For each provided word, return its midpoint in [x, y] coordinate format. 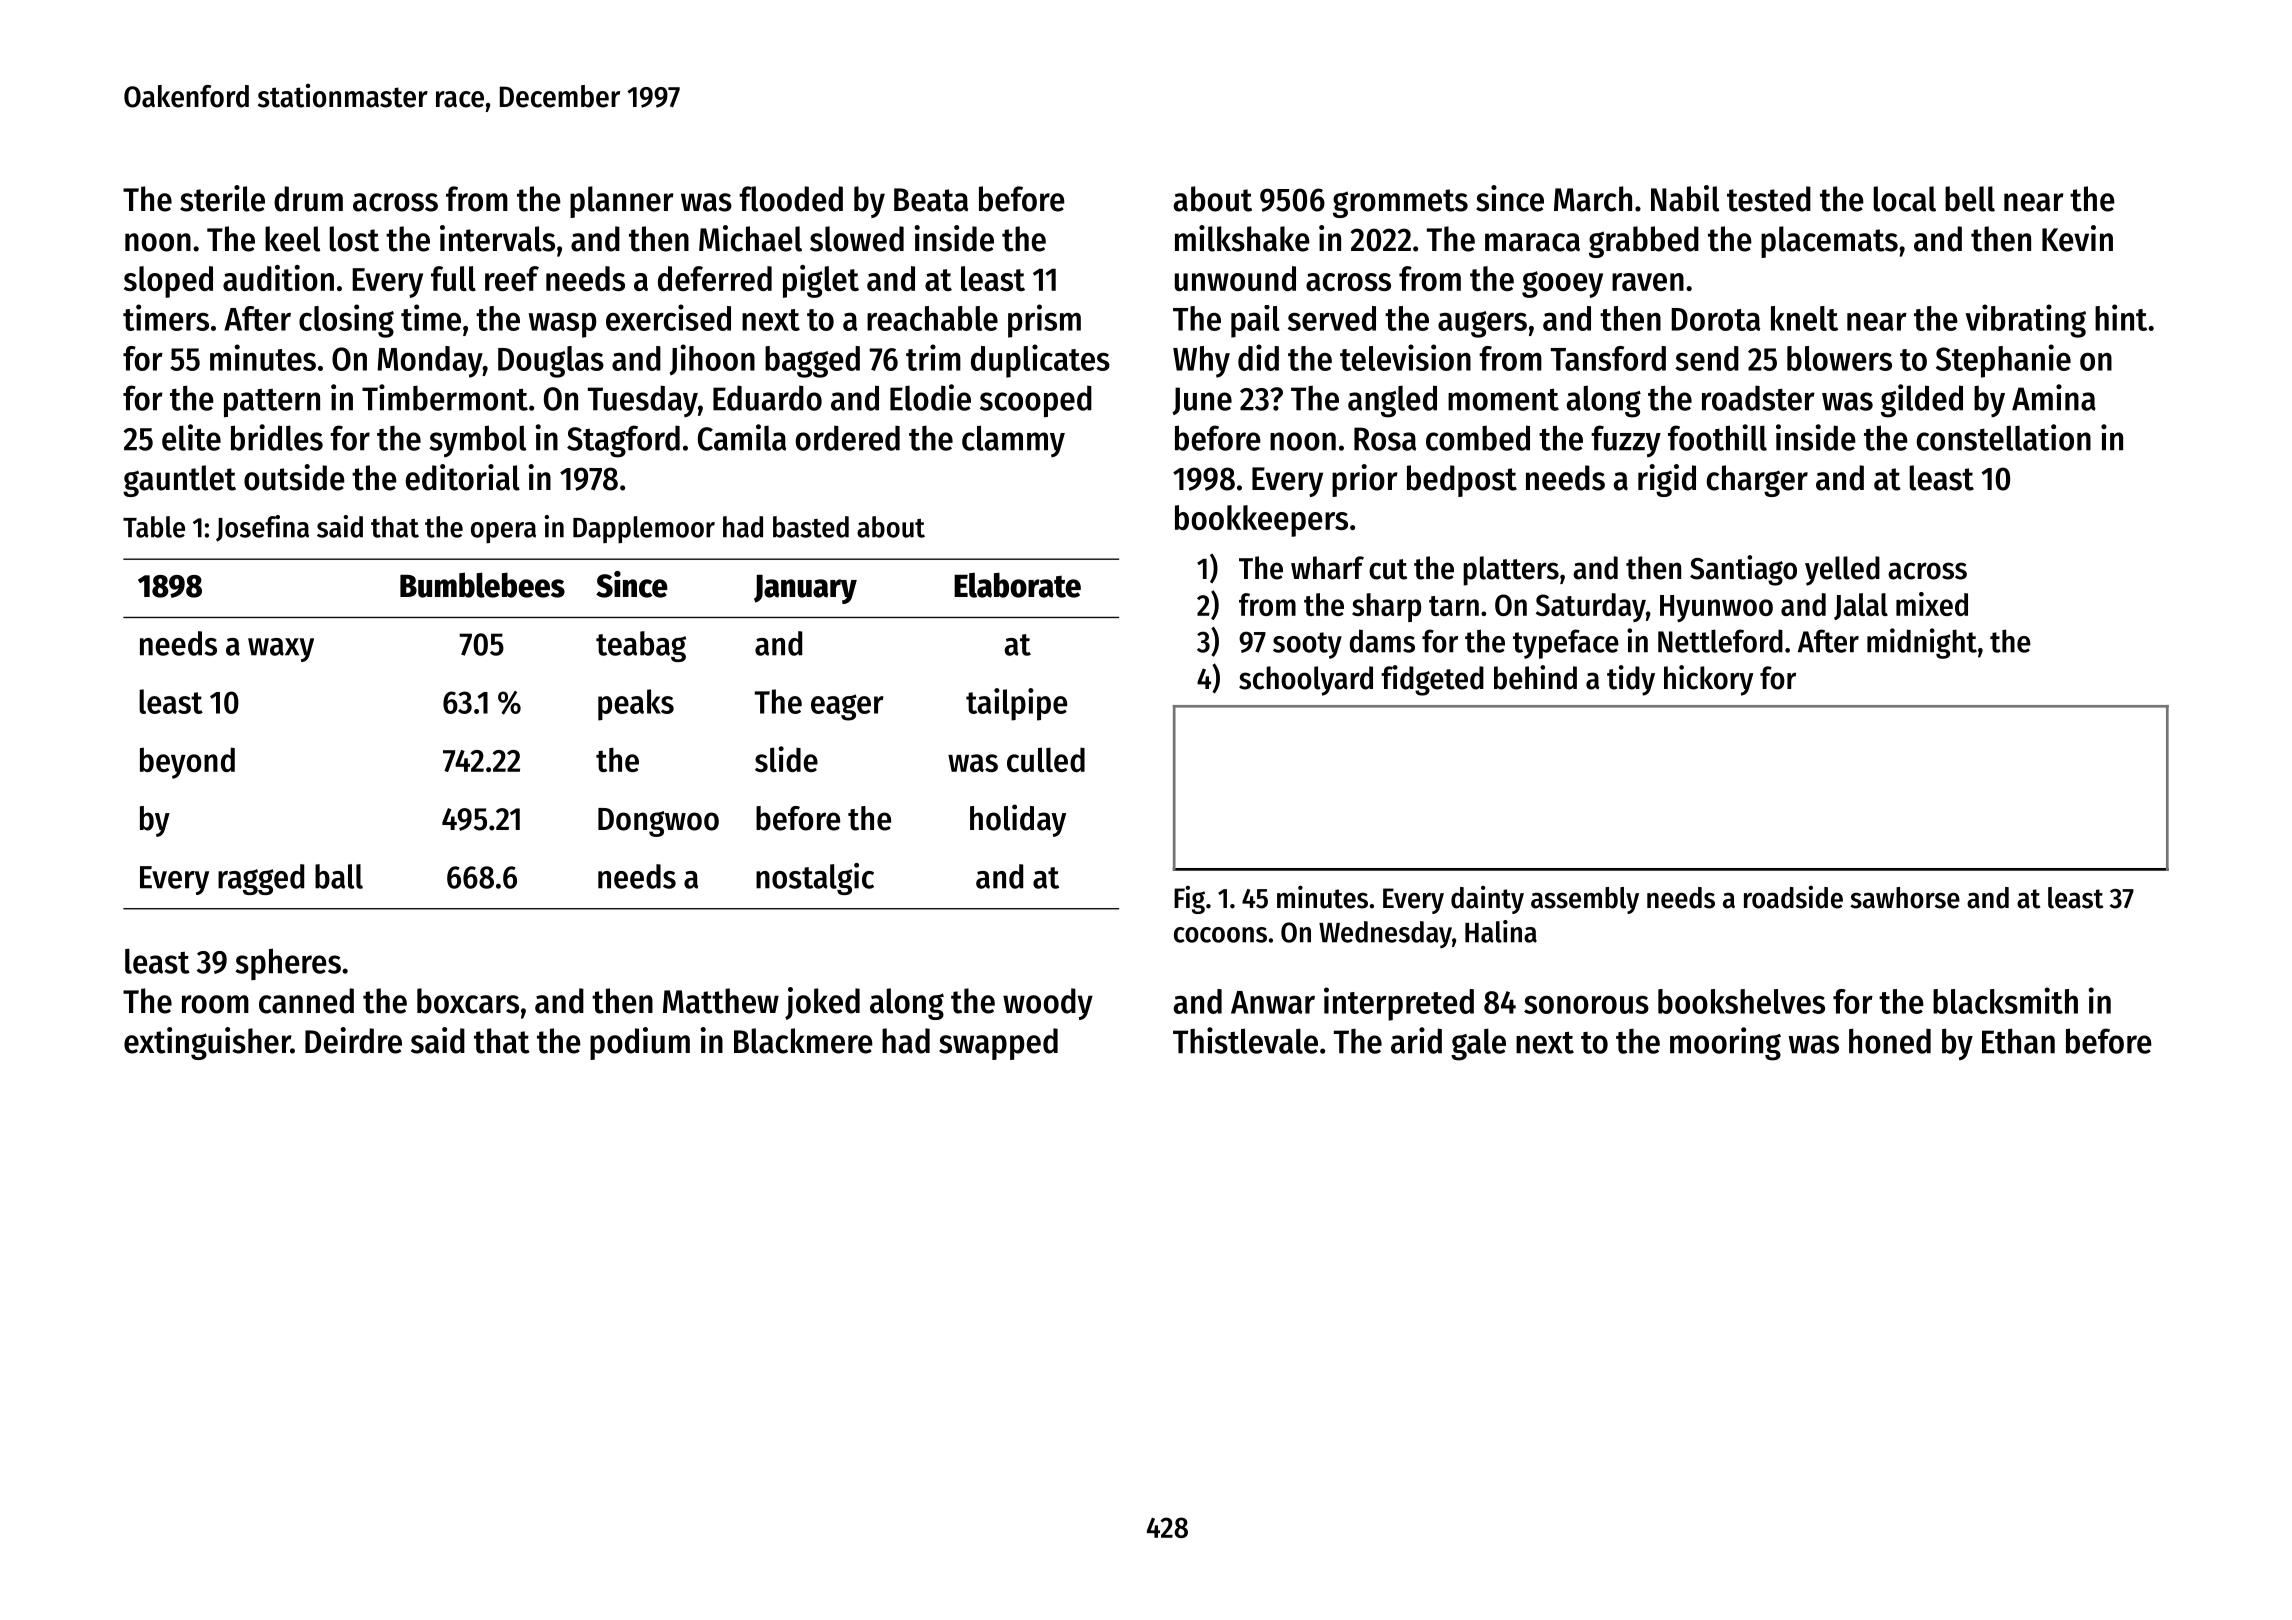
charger [1757, 481]
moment [1503, 399]
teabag [641, 646]
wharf [1327, 568]
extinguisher [207, 1043]
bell [1970, 199]
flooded [791, 199]
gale [1478, 1044]
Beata [931, 200]
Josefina [262, 528]
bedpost [1462, 481]
